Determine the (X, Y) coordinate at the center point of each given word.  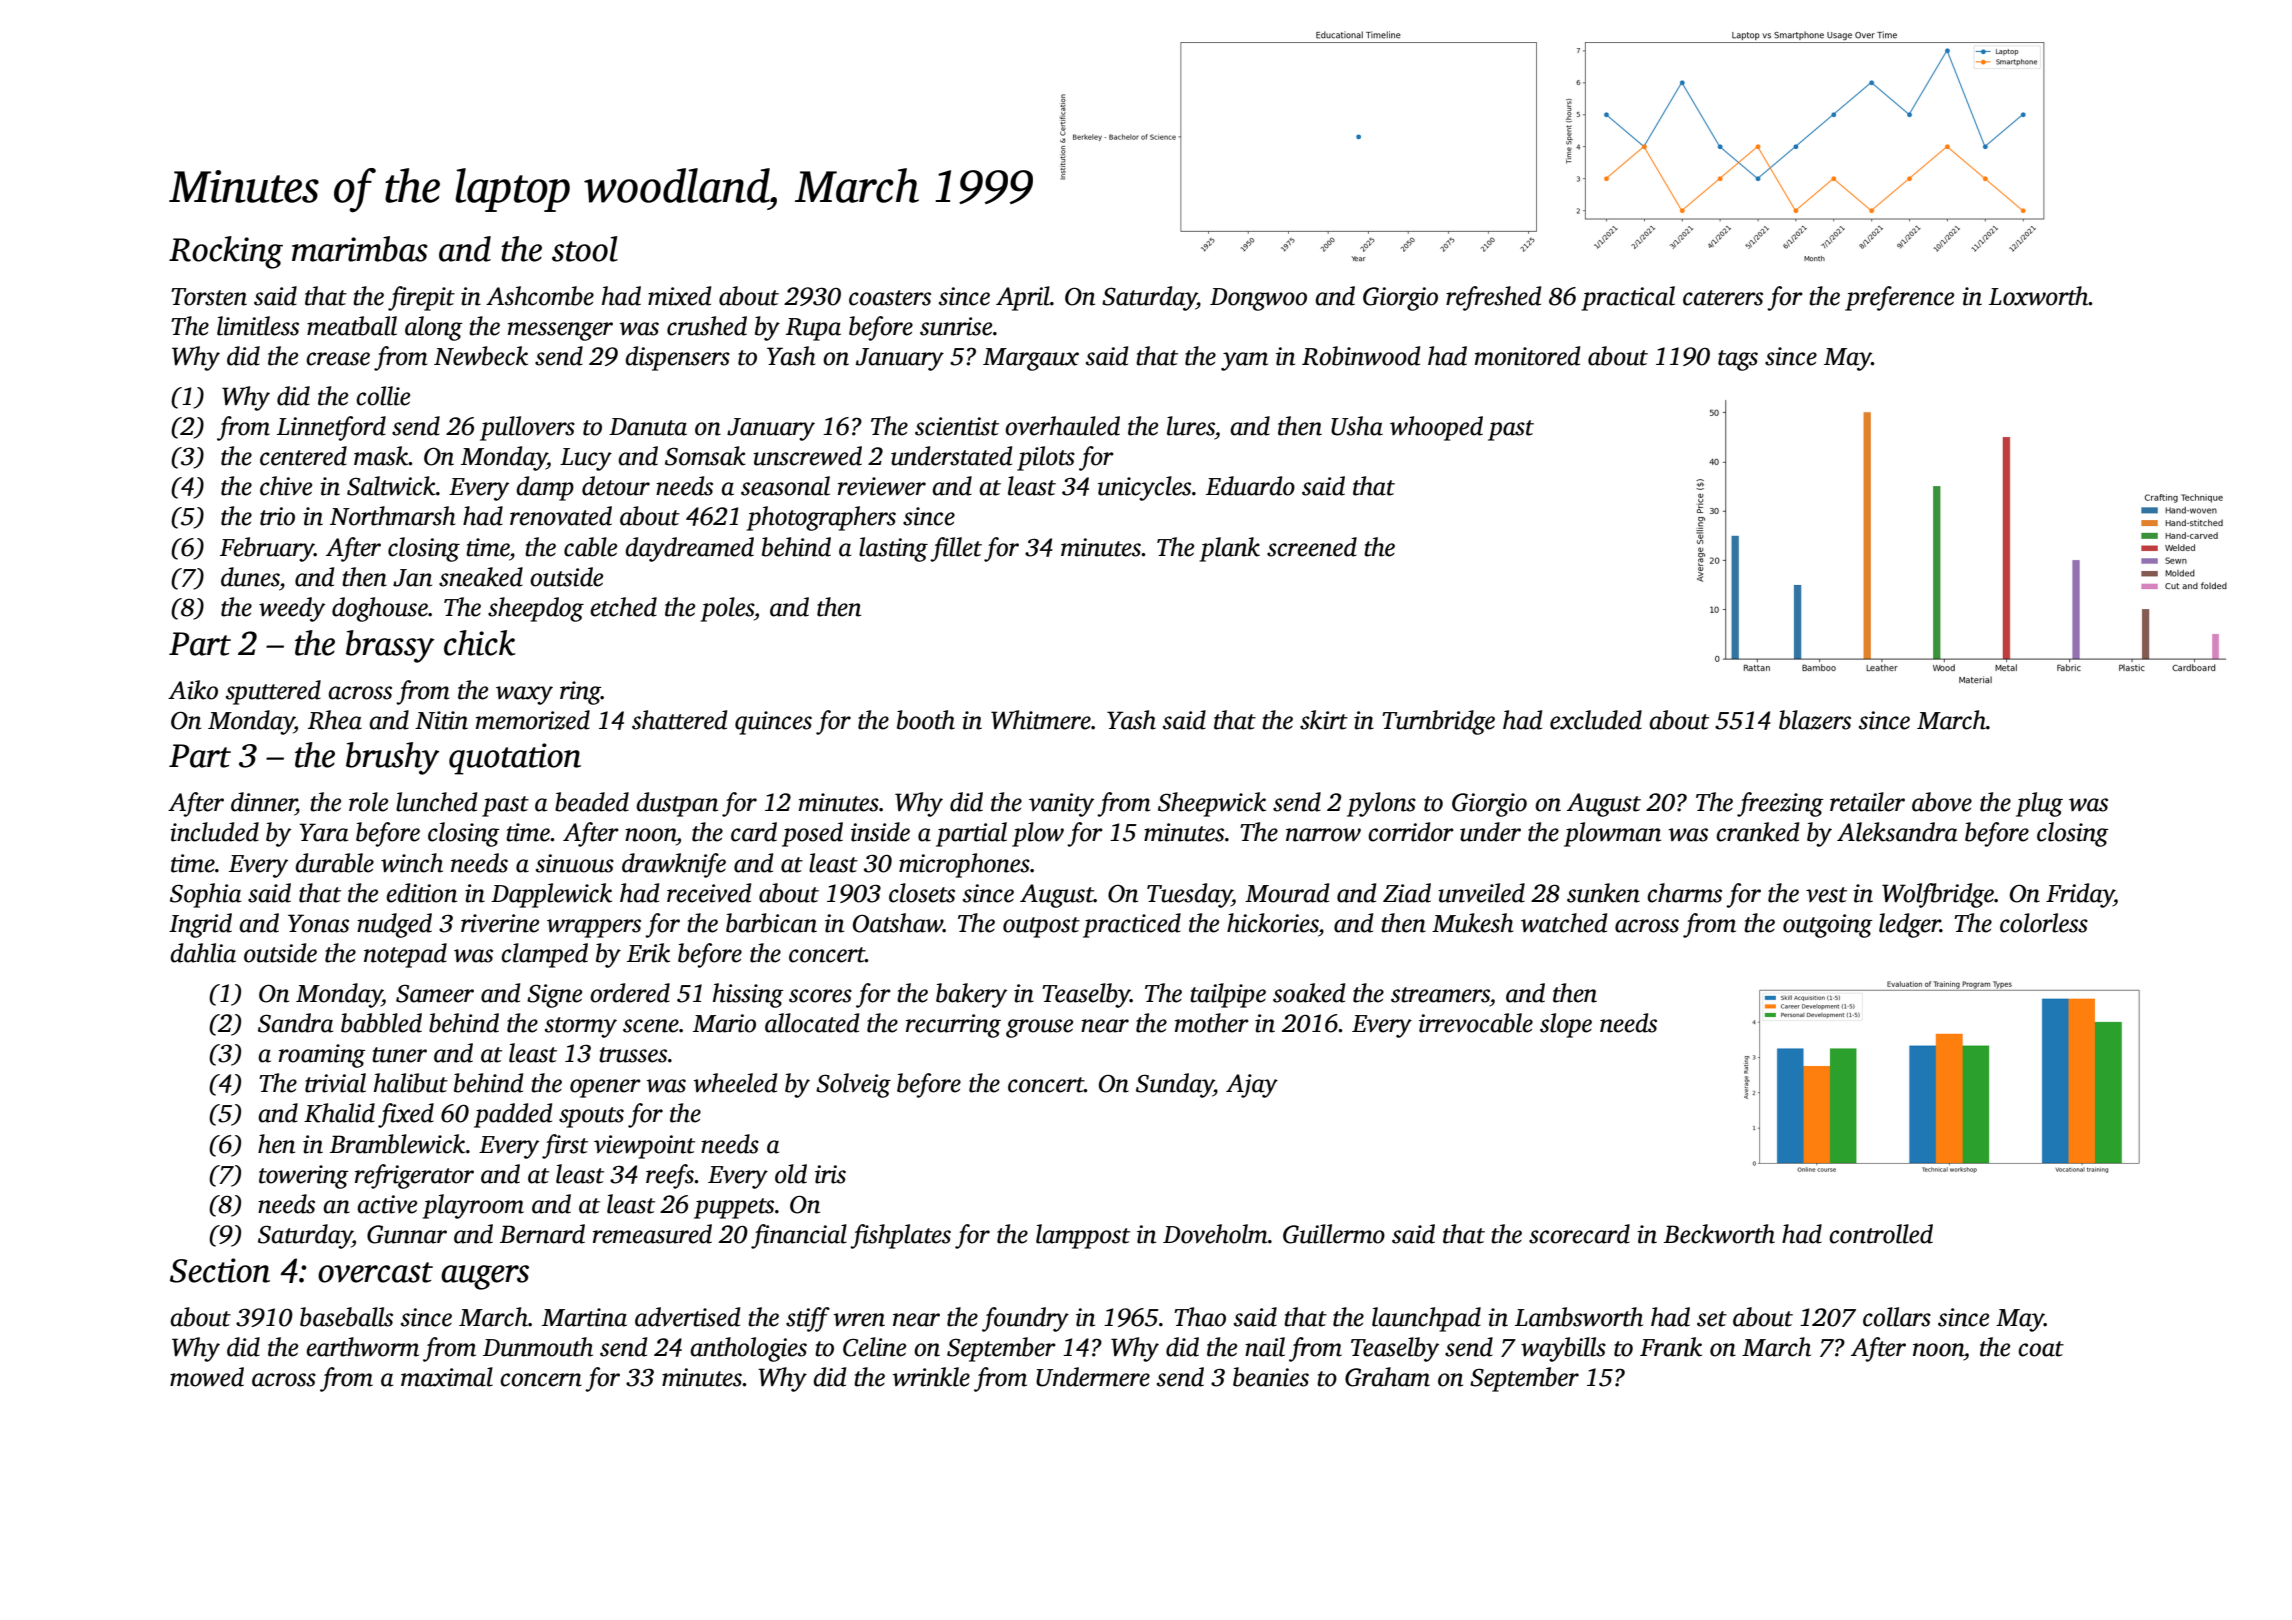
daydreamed (689, 549)
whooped (1436, 428)
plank (1230, 549)
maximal (447, 1377)
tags (1738, 360)
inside (880, 832)
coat (2041, 1349)
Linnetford (331, 428)
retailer (1867, 802)
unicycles (1144, 488)
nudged (394, 925)
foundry (1025, 1319)
